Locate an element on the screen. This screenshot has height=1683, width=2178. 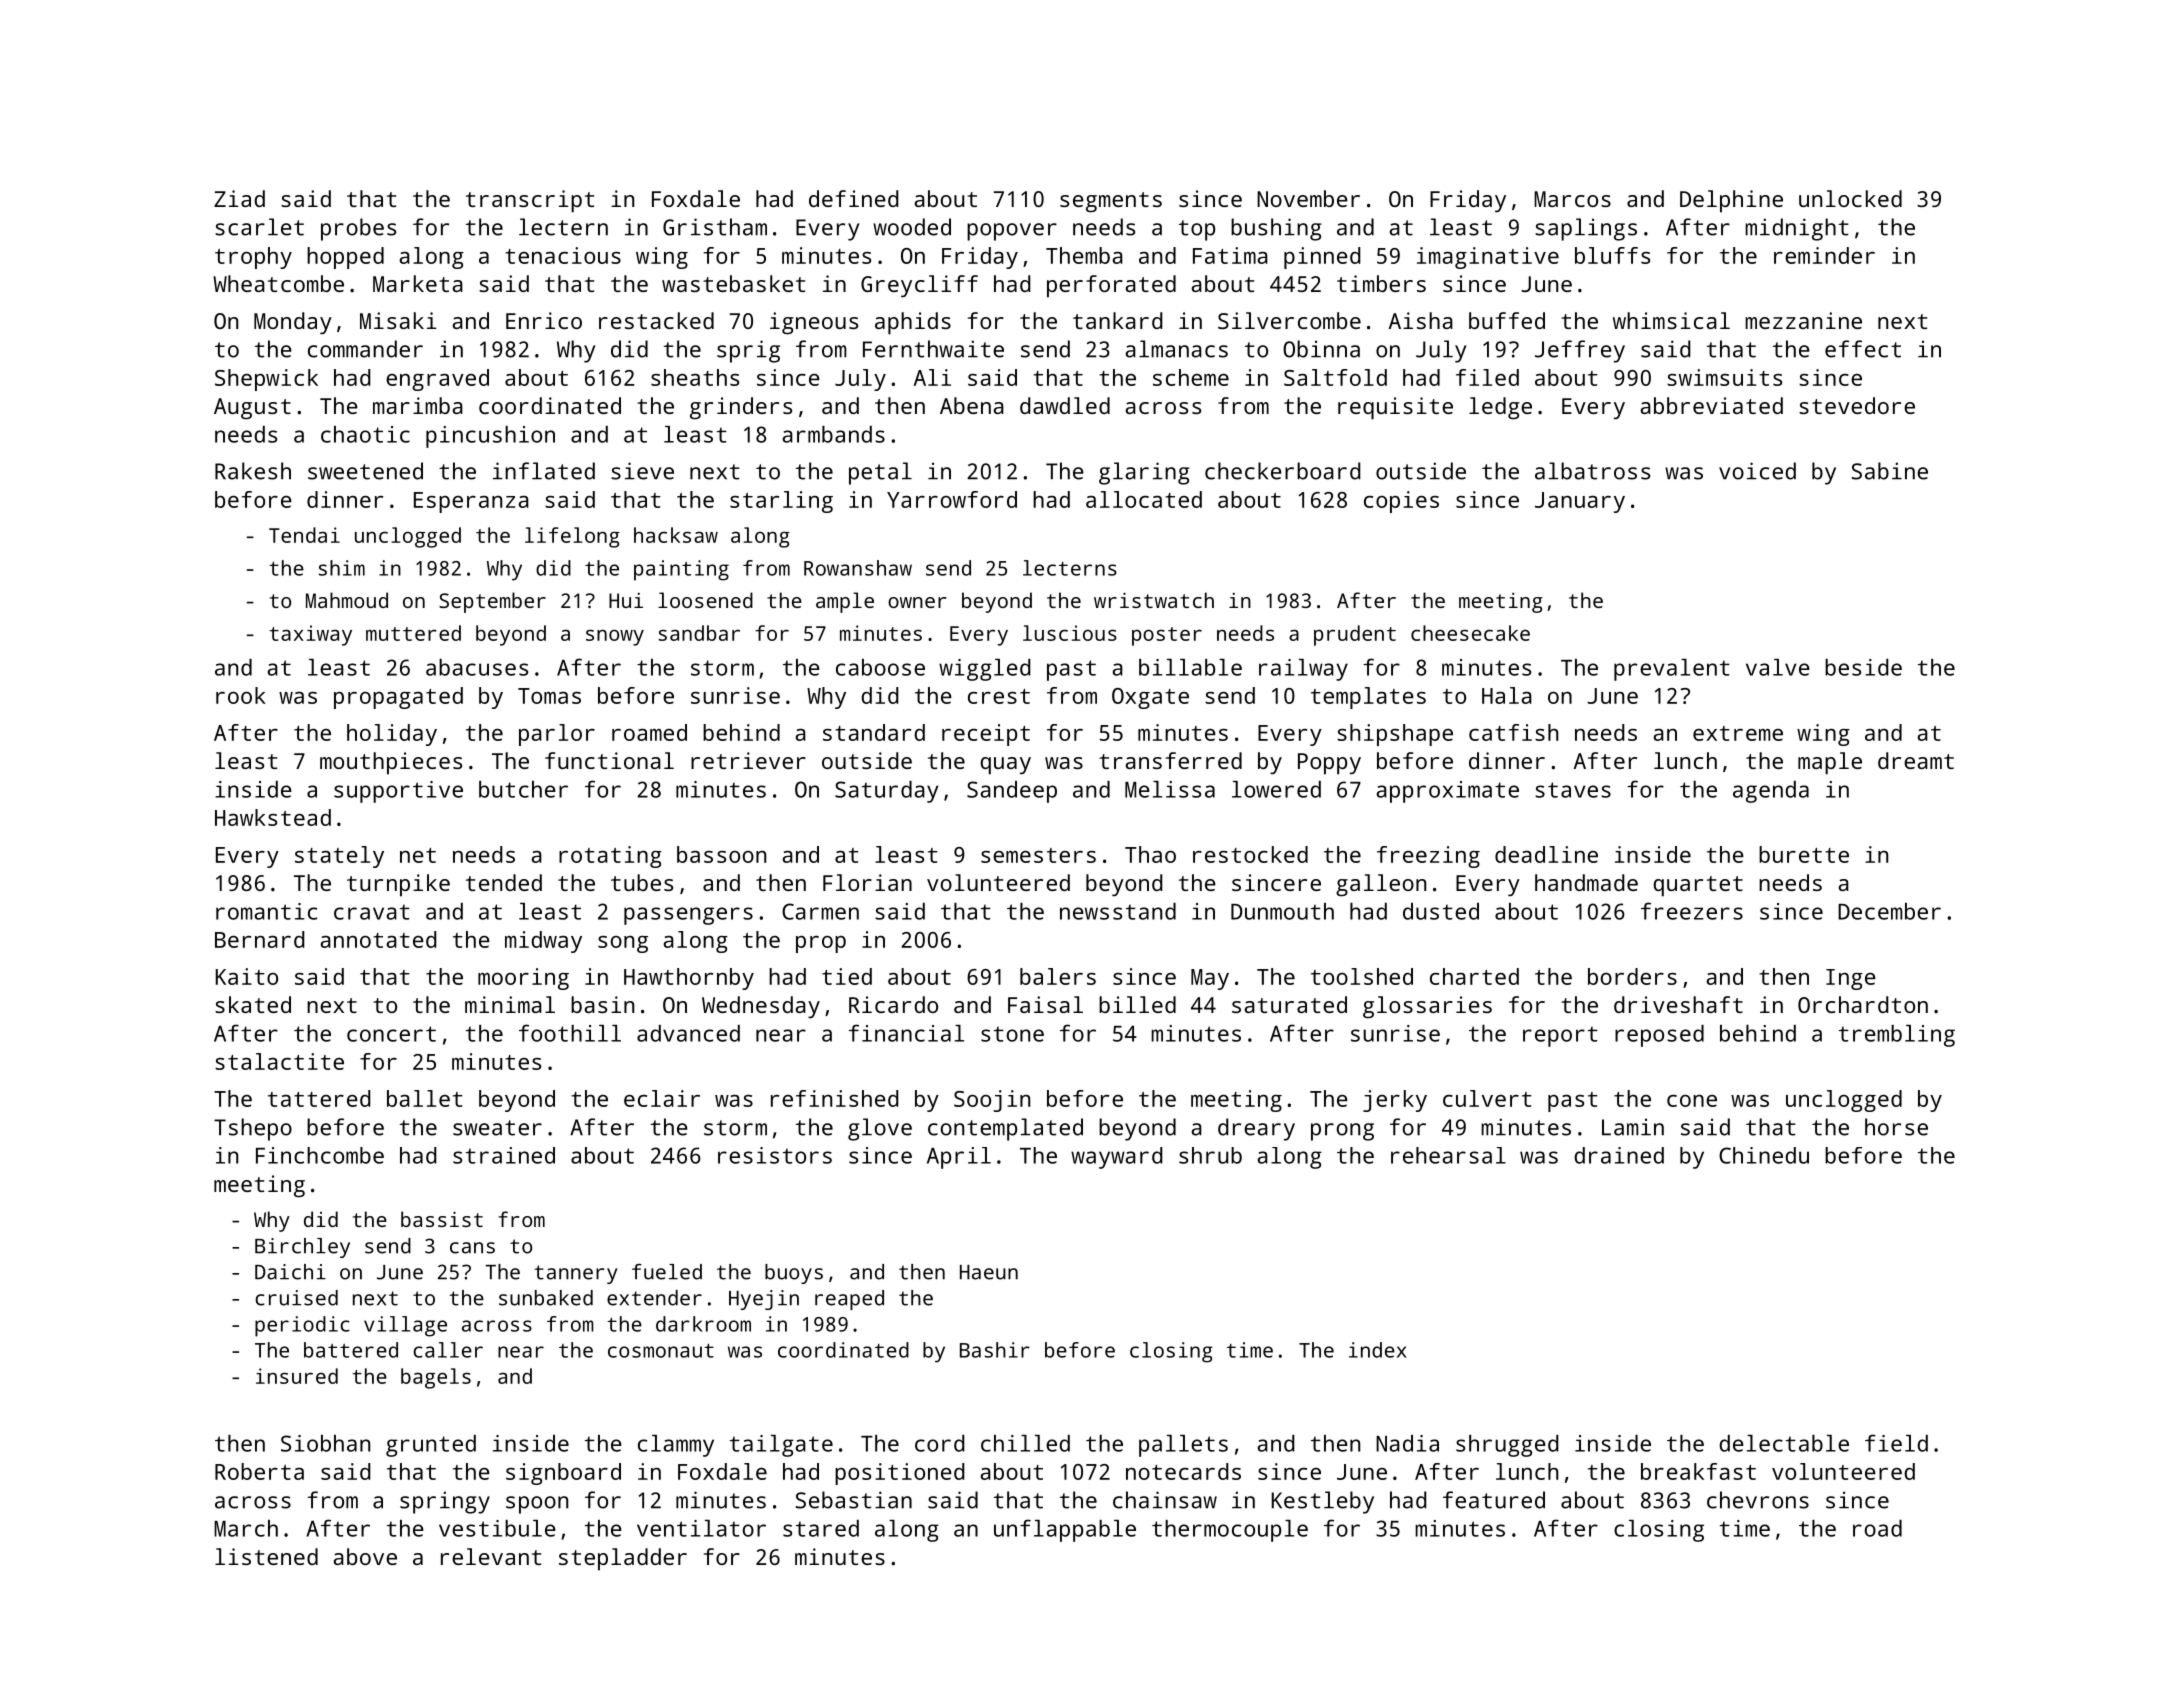
Bashir is located at coordinates (995, 1350).
